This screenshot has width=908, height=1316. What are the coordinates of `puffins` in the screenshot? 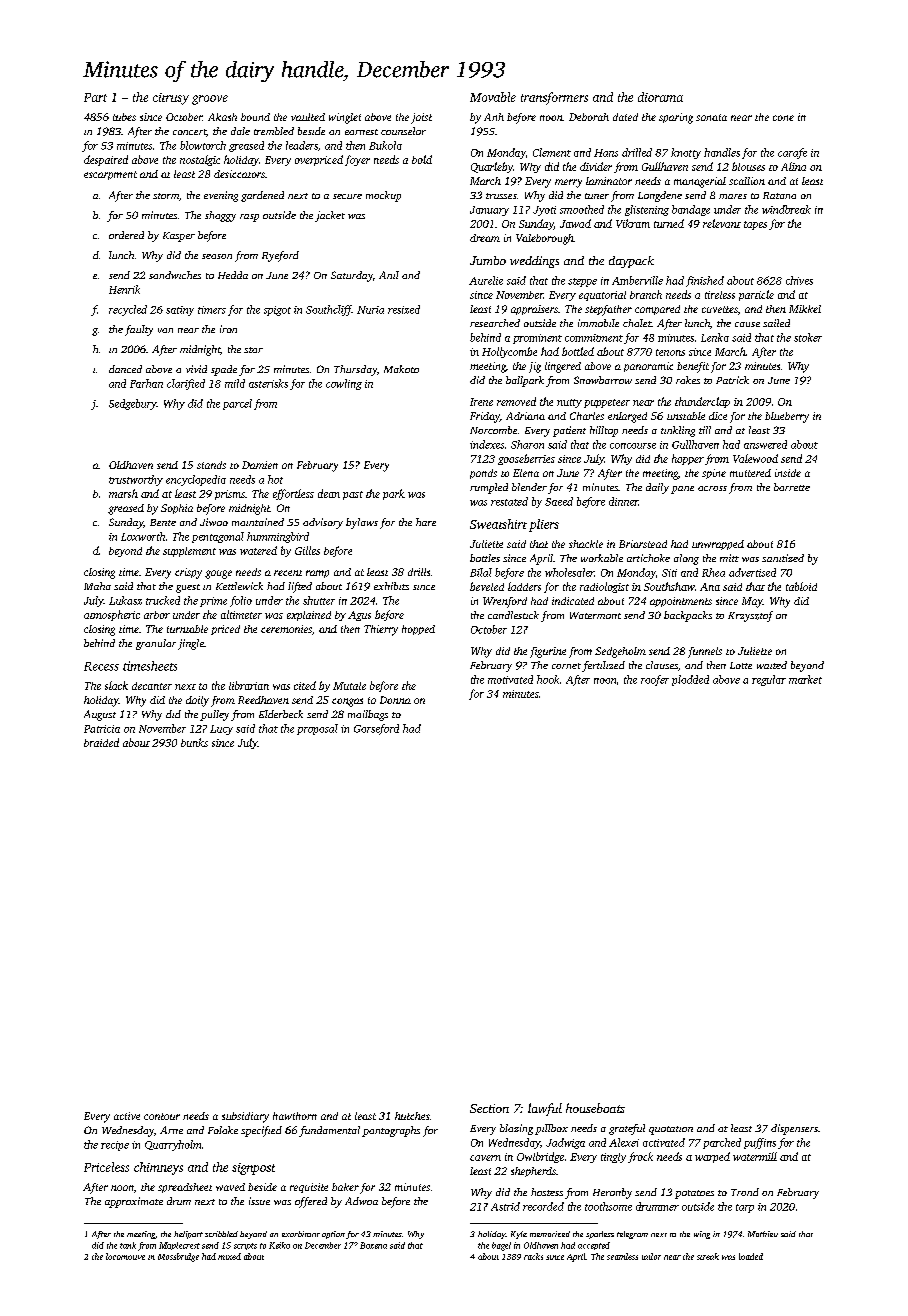 It's located at (760, 1143).
